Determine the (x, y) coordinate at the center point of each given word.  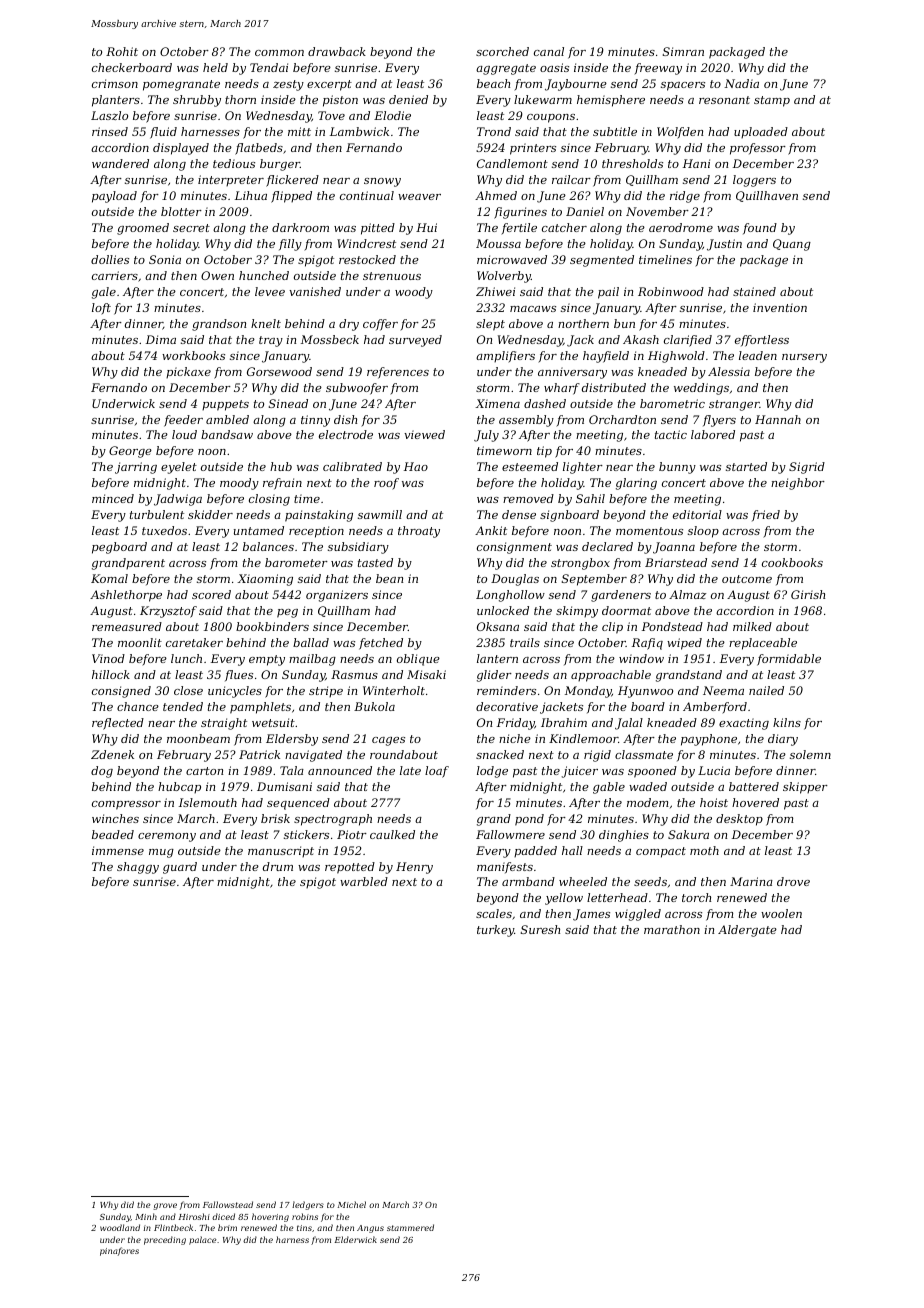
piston (340, 101)
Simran (683, 51)
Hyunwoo (645, 692)
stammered (410, 1227)
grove (165, 1206)
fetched (381, 644)
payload (114, 197)
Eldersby (292, 740)
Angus (370, 1229)
